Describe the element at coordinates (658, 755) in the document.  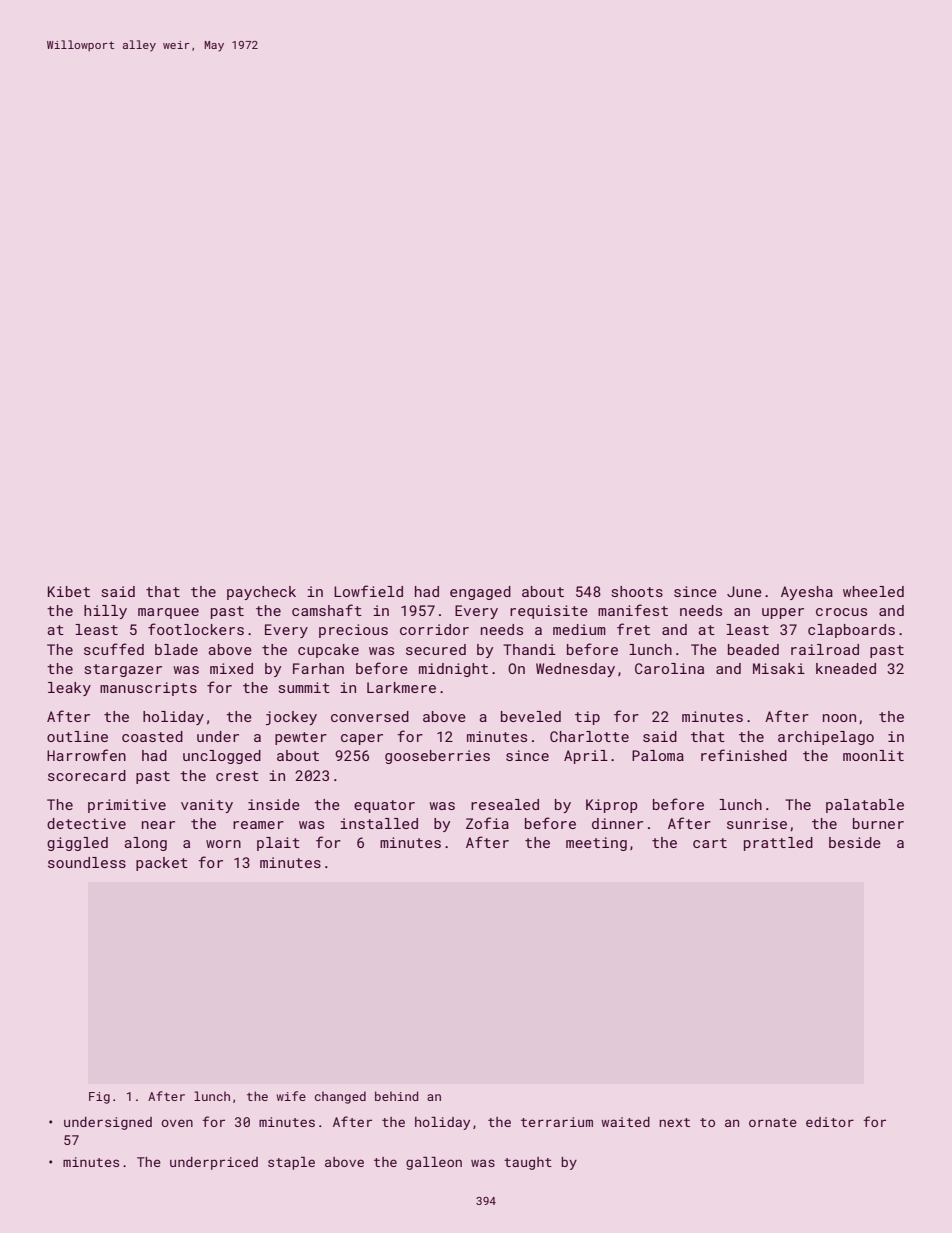
I see `Paloma` at that location.
